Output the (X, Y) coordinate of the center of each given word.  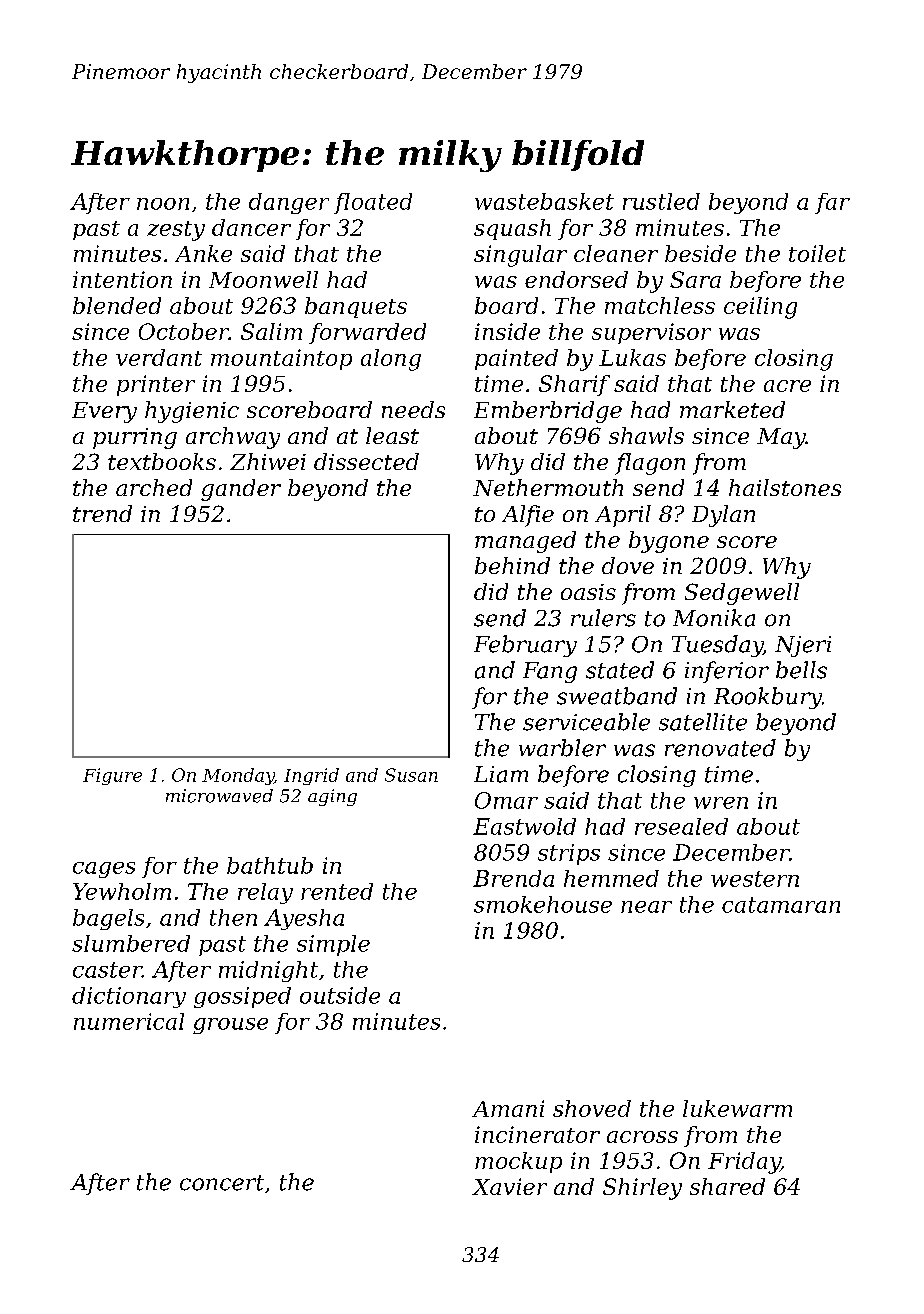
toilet (817, 253)
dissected (366, 461)
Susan (411, 775)
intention (122, 279)
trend (102, 513)
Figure (112, 776)
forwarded (367, 333)
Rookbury (768, 698)
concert (222, 1183)
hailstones (785, 487)
